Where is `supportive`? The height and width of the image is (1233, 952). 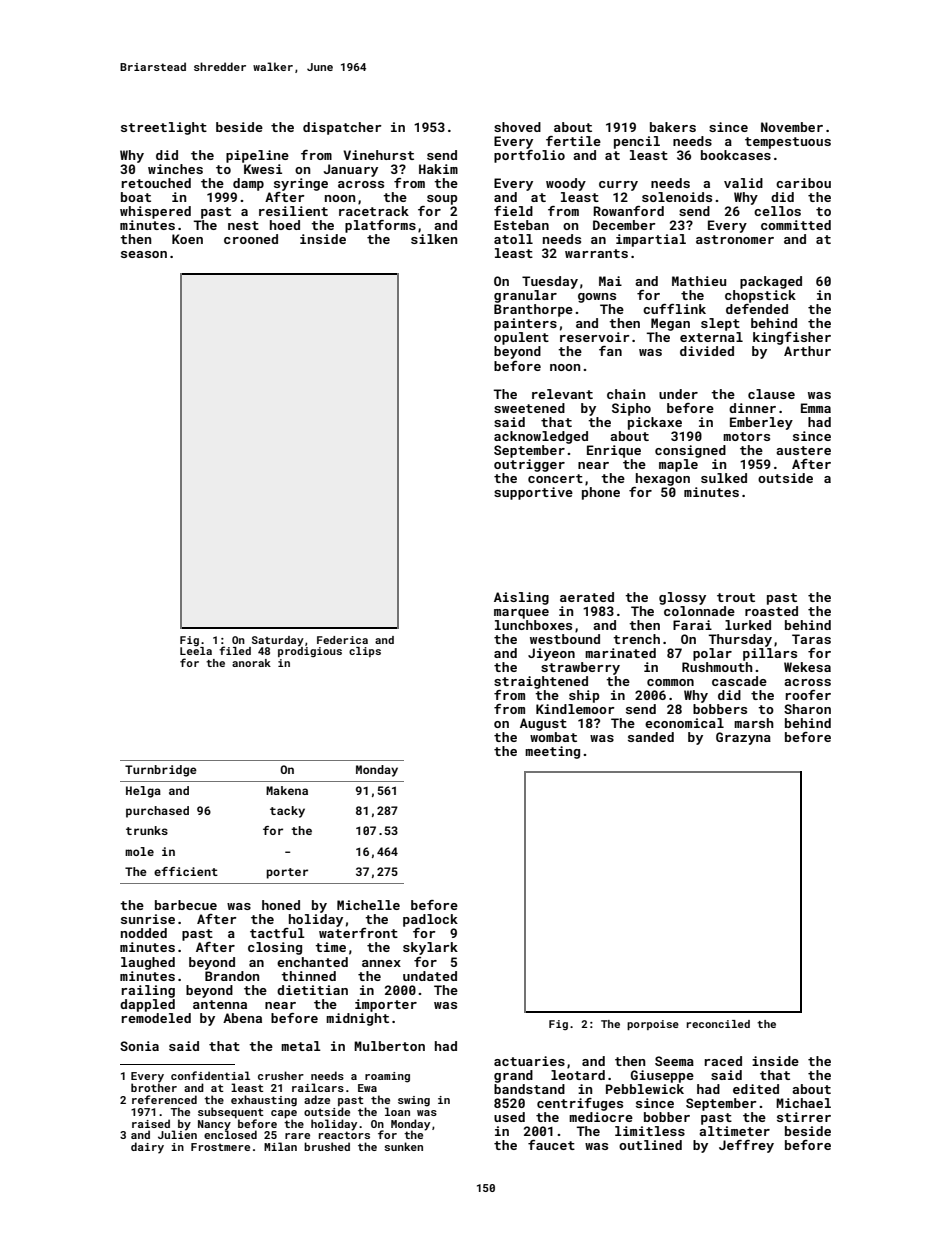 supportive is located at coordinates (533, 493).
